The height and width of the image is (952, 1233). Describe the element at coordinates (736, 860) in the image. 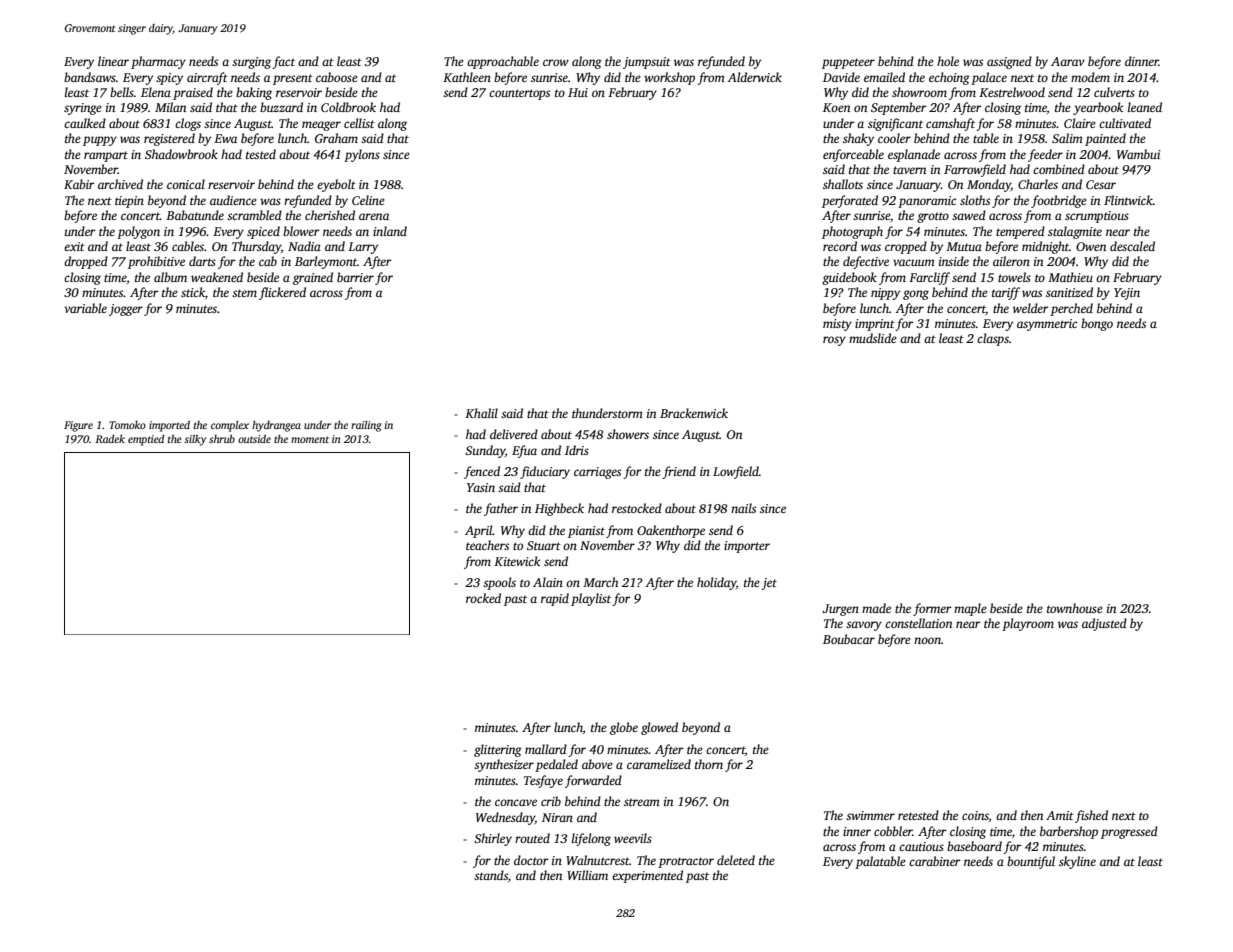

I see `deleted` at that location.
